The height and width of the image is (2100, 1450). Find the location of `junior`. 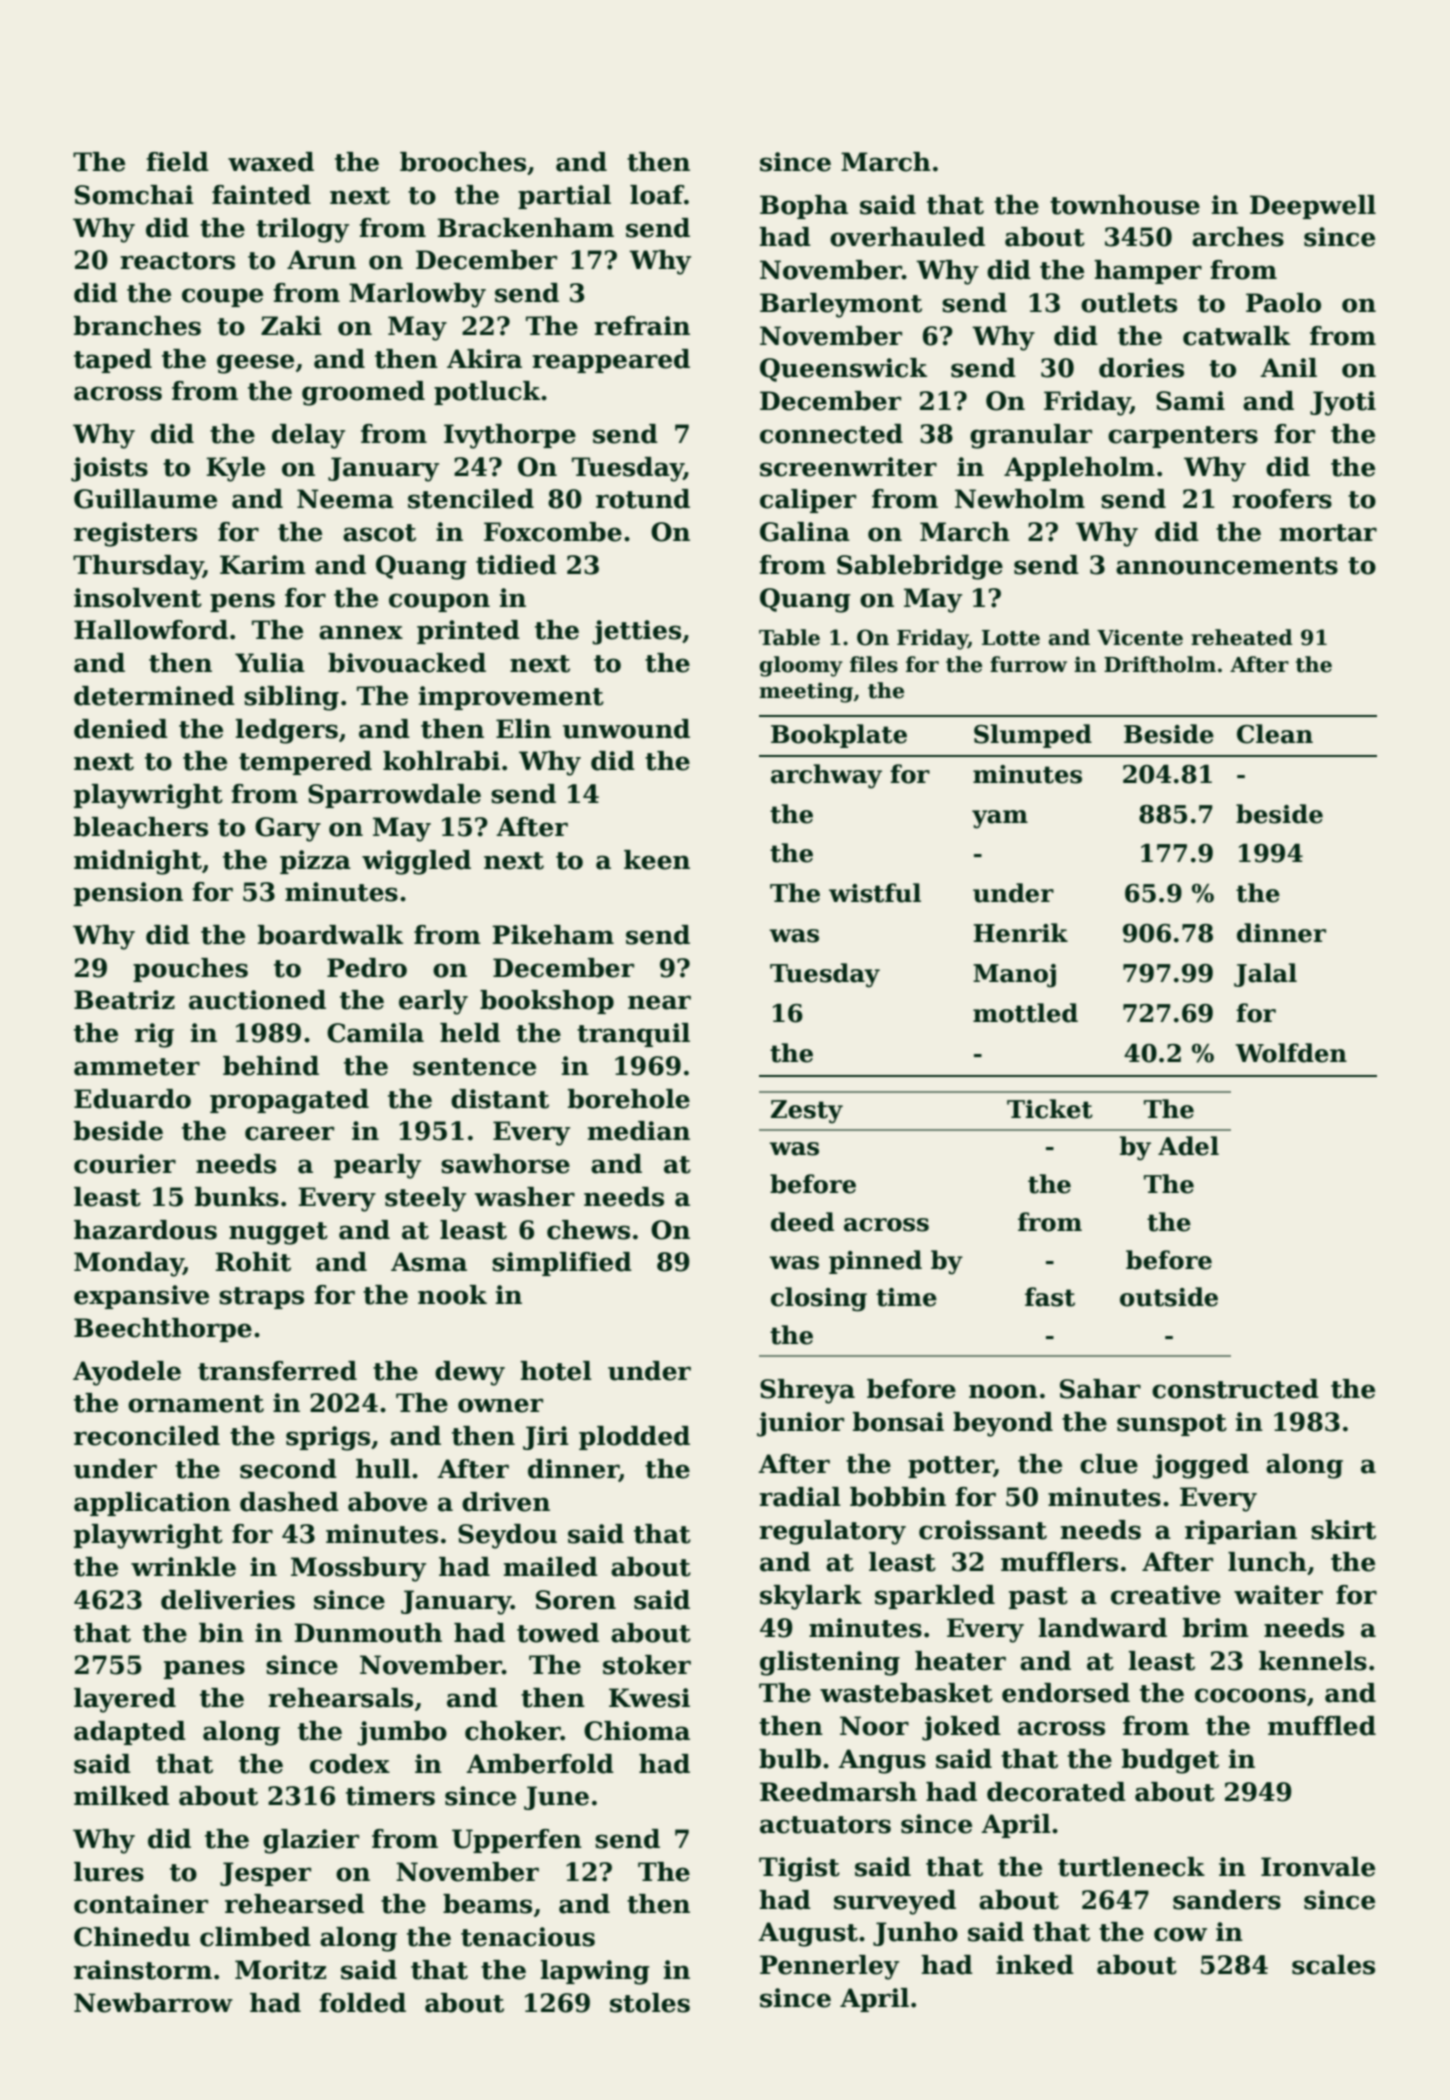

junior is located at coordinates (800, 1424).
